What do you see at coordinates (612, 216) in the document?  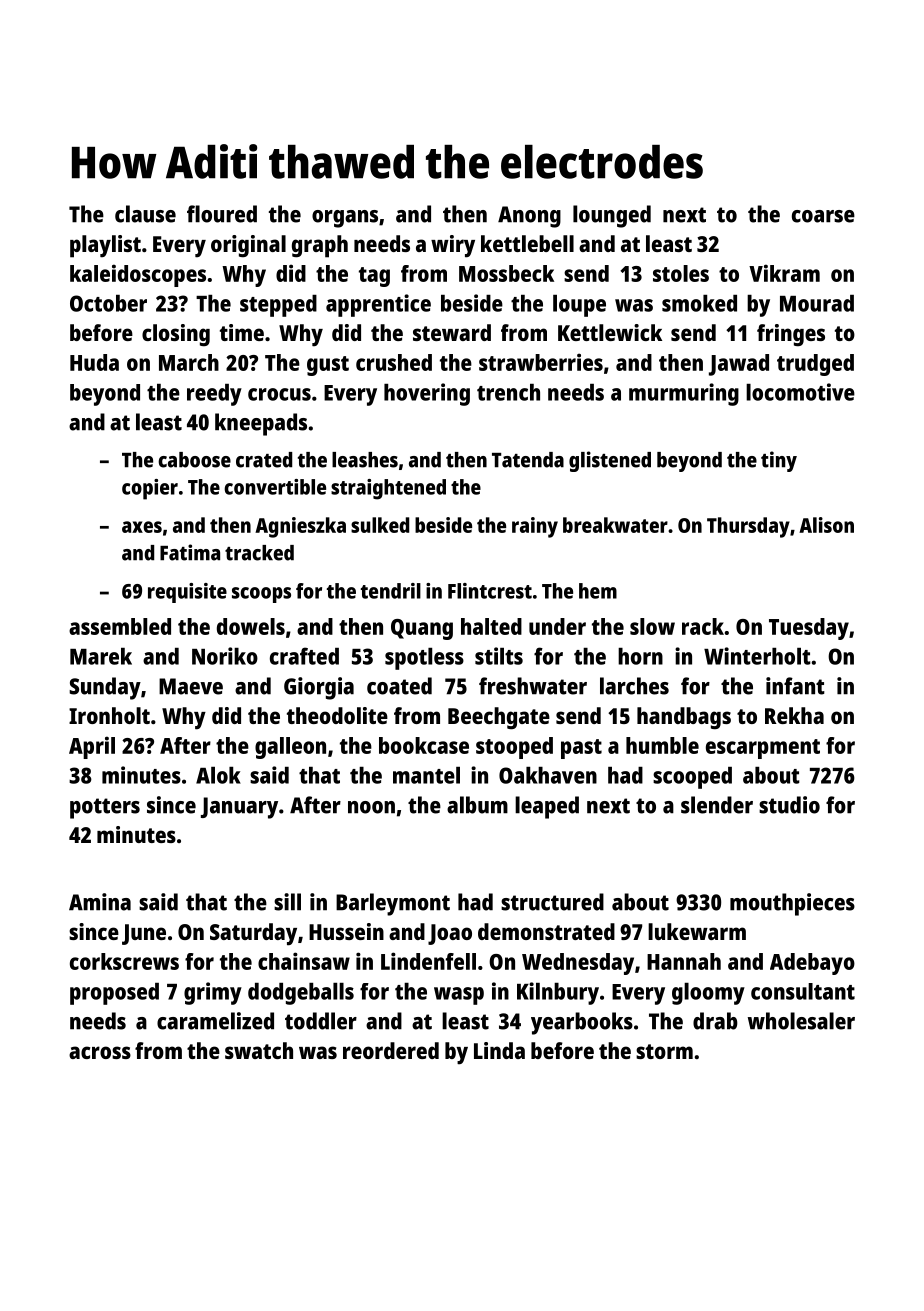 I see `lounged` at bounding box center [612, 216].
